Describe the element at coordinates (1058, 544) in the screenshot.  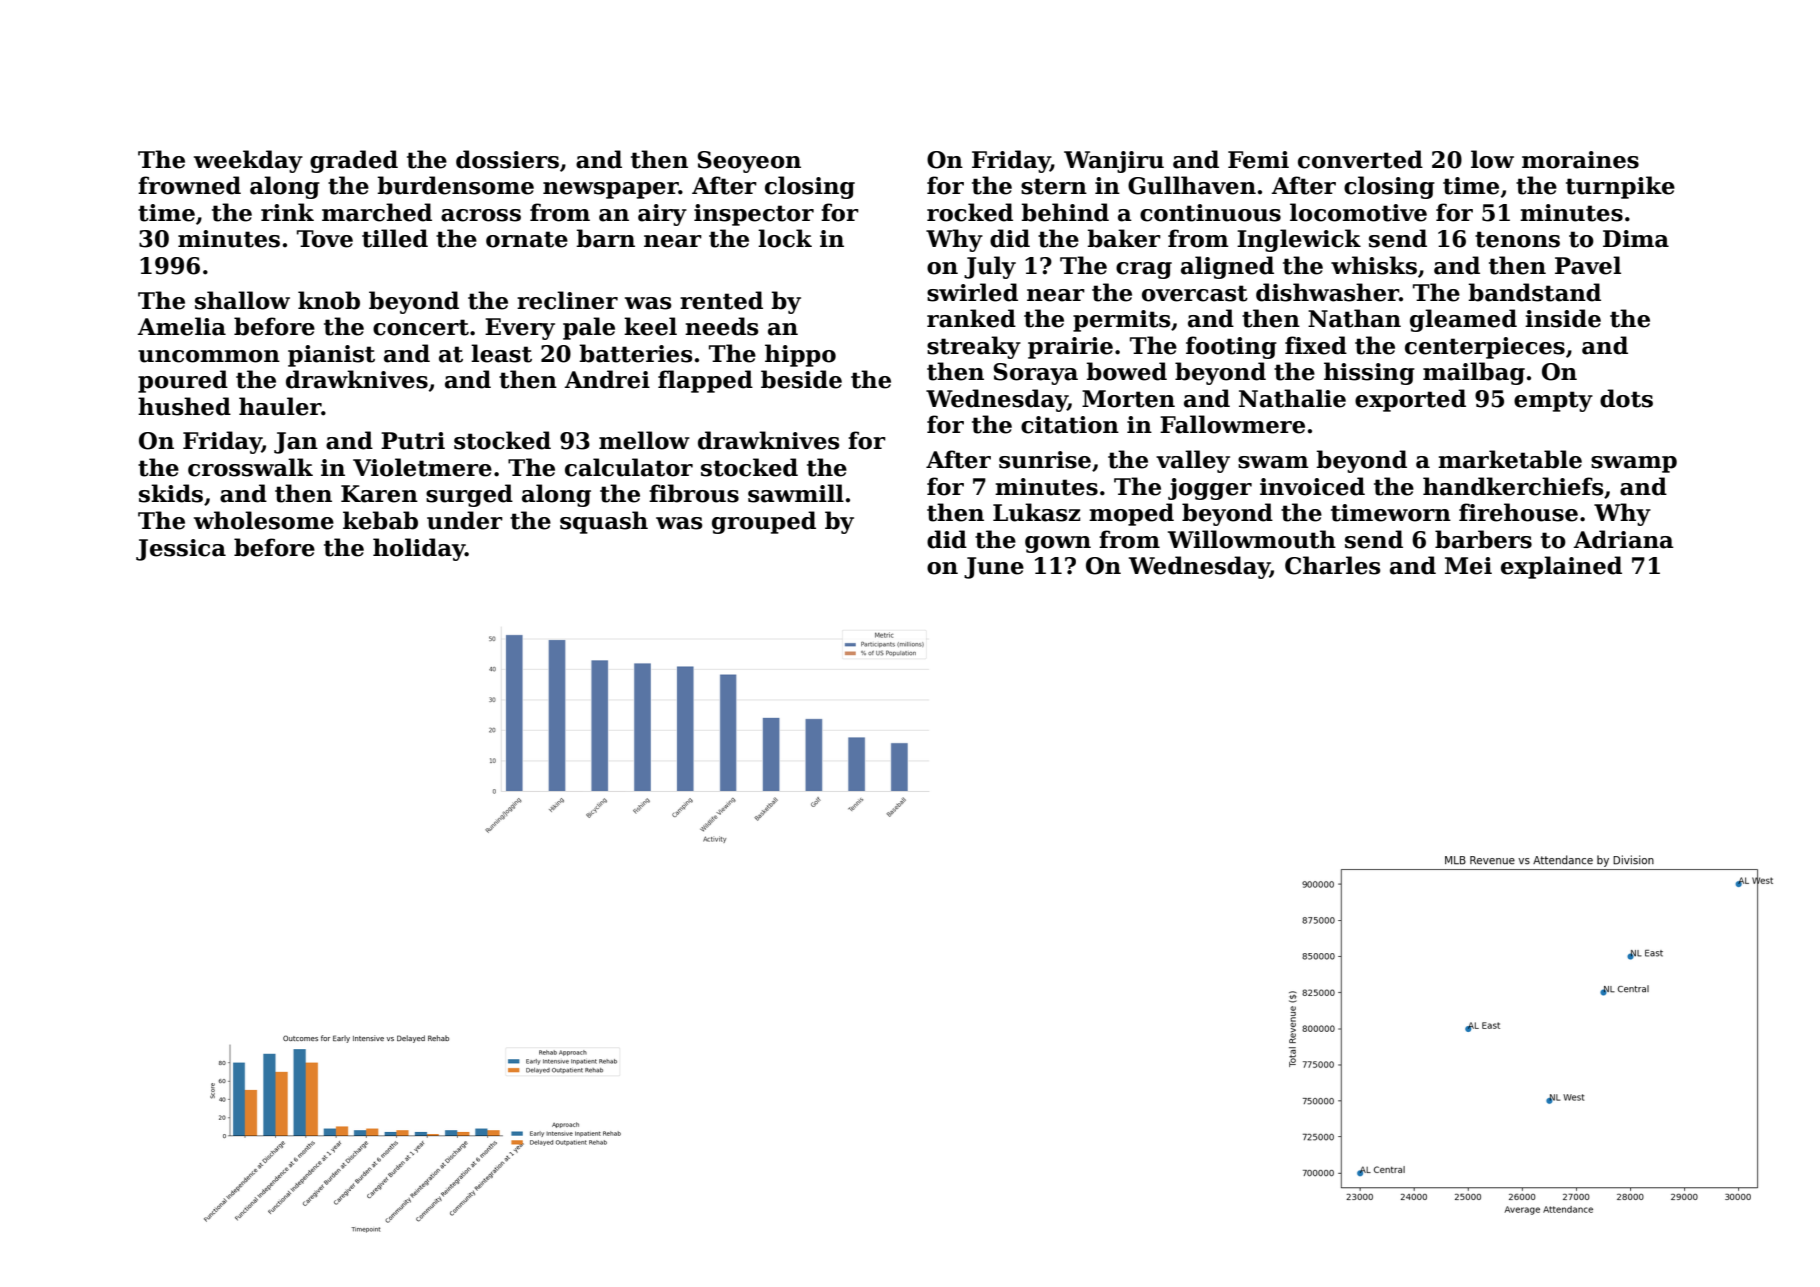
I see `gown` at that location.
